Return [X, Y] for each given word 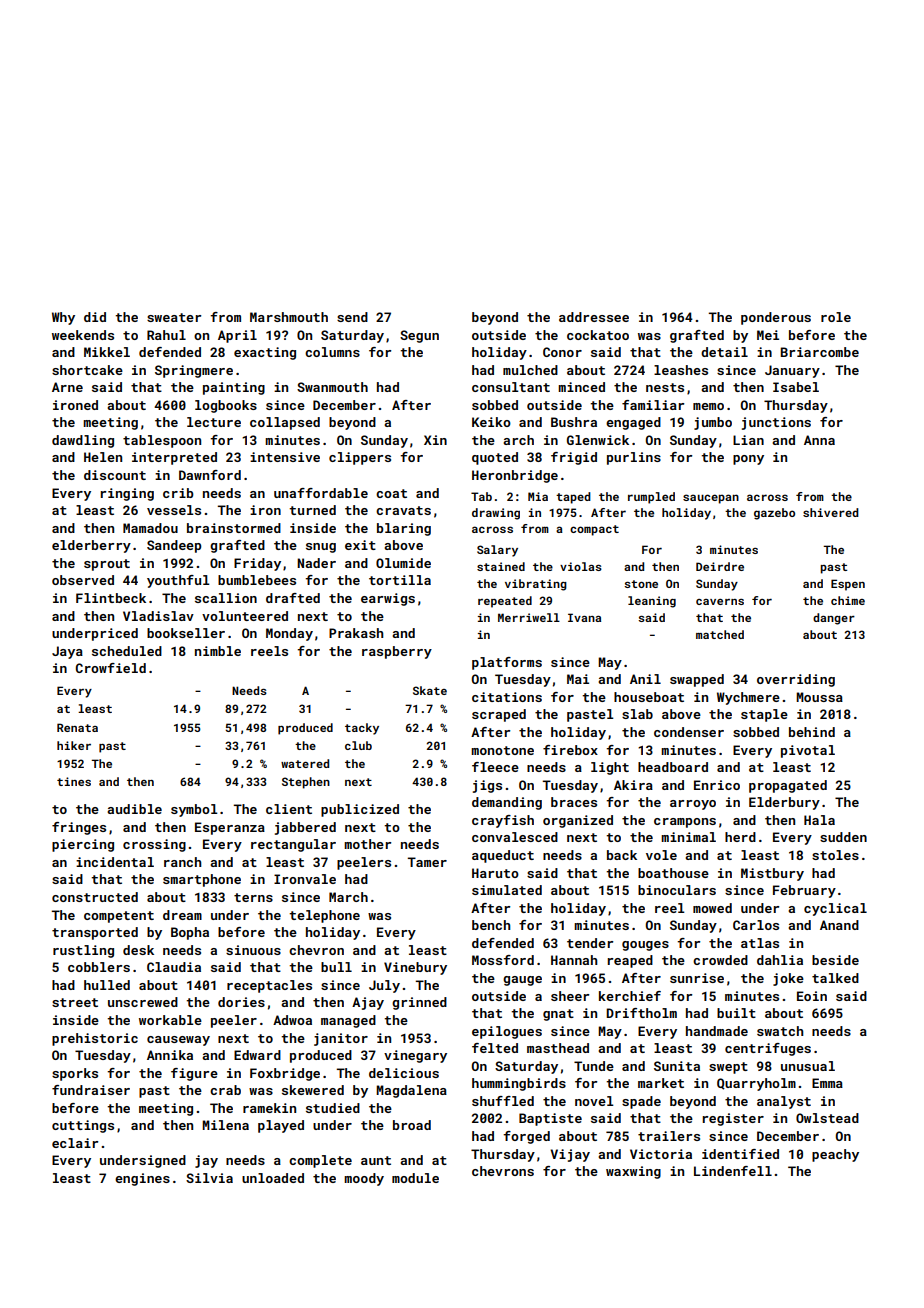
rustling [83, 951]
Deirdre [720, 566]
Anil [645, 679]
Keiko [491, 422]
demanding [507, 803]
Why [63, 318]
